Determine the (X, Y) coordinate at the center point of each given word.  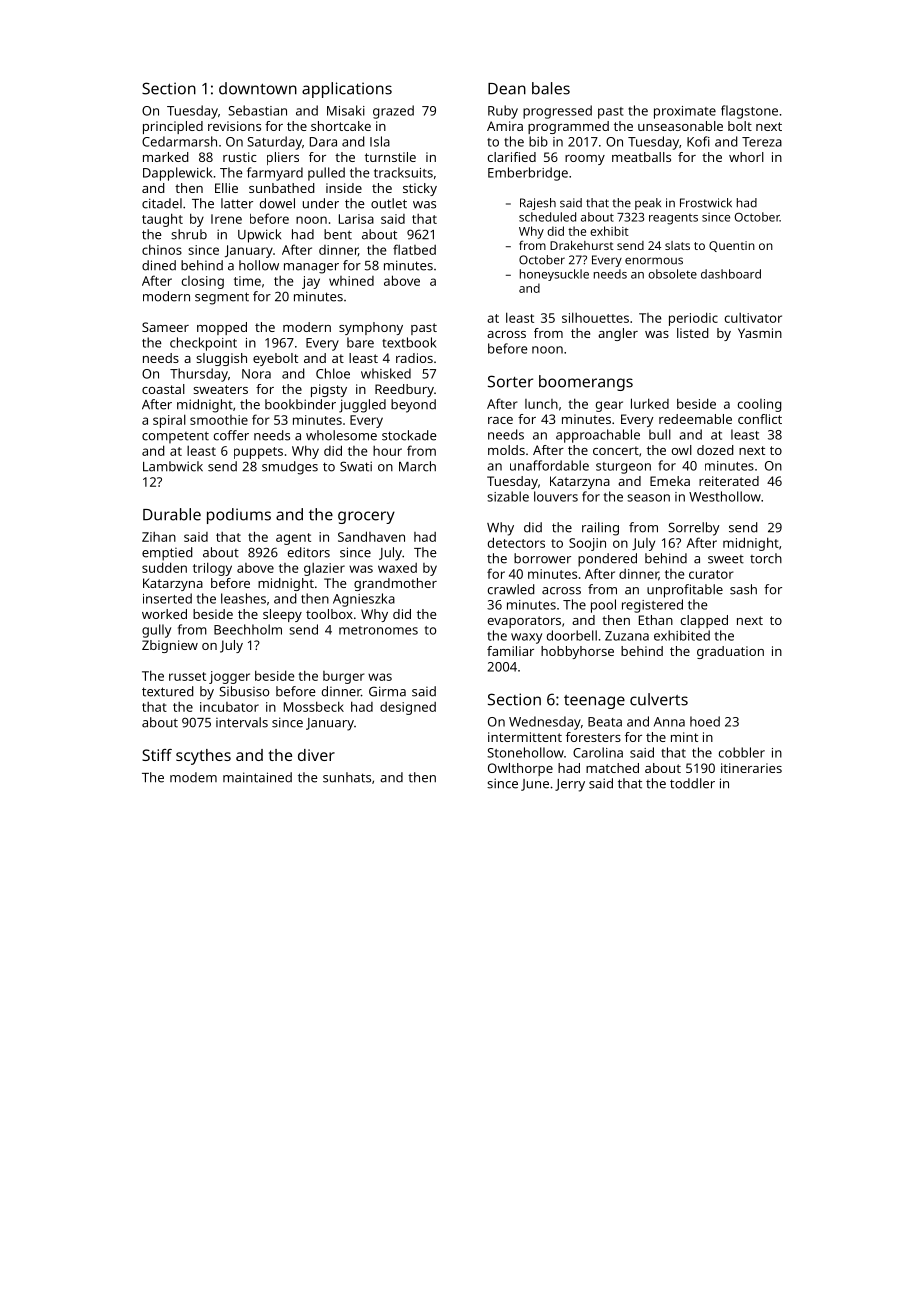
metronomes (378, 630)
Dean (507, 89)
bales (551, 88)
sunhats (347, 777)
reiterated (729, 481)
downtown (258, 88)
